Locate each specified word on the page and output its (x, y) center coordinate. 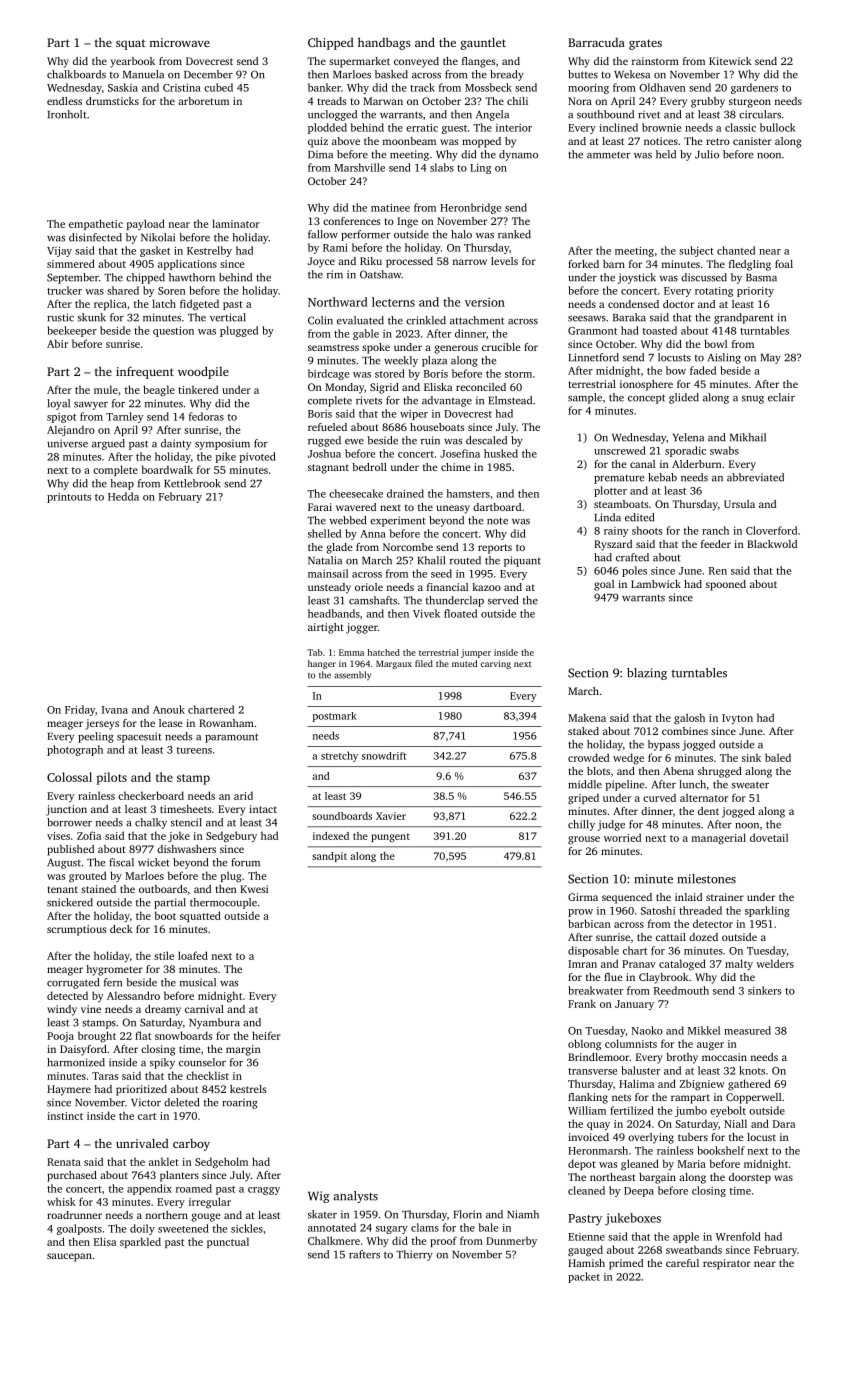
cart (147, 1116)
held (666, 154)
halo (461, 234)
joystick (637, 278)
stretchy (339, 756)
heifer (266, 1035)
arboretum (203, 101)
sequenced (627, 898)
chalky (151, 823)
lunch (692, 784)
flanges (478, 62)
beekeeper (72, 331)
